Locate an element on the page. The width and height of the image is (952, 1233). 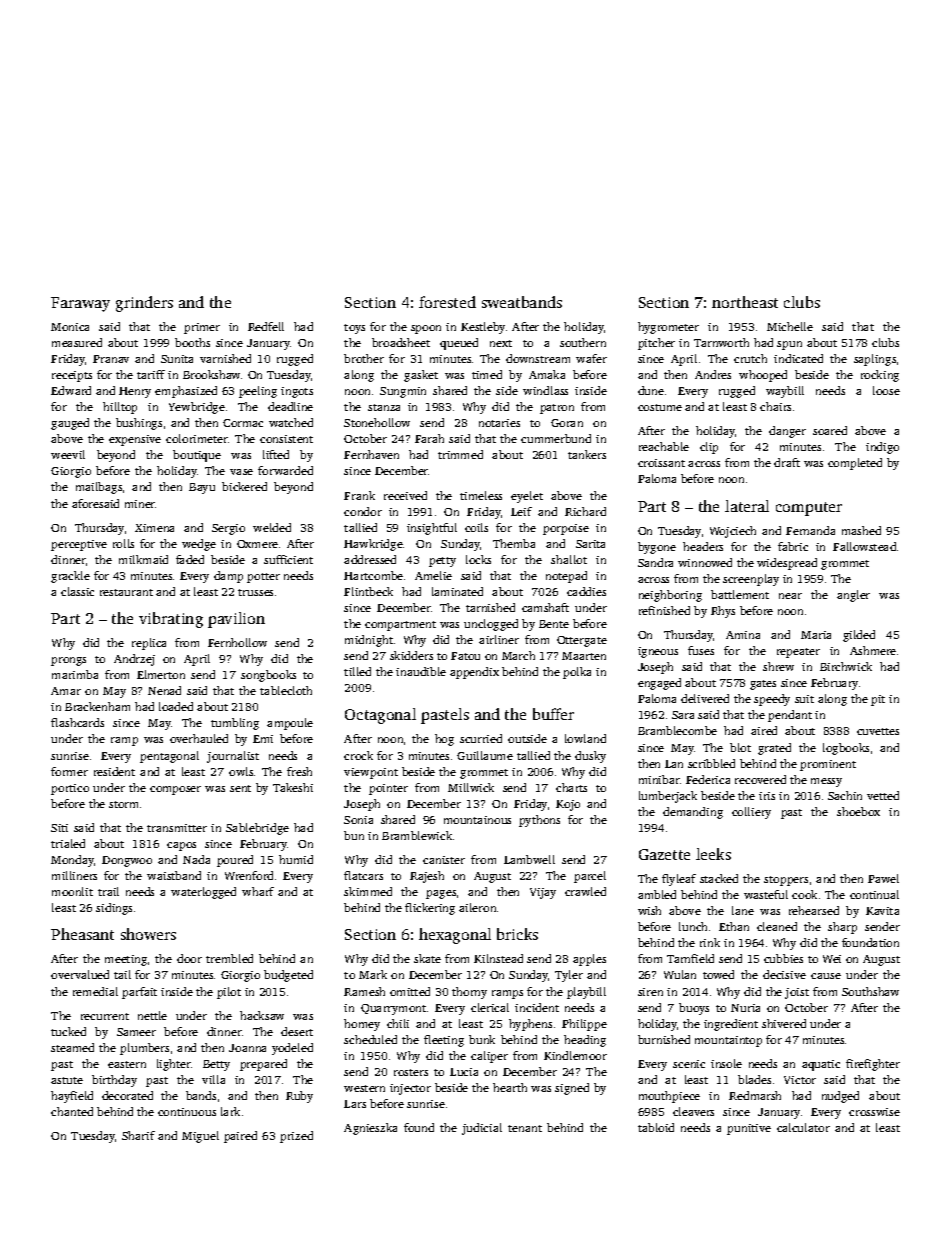
former is located at coordinates (69, 771).
